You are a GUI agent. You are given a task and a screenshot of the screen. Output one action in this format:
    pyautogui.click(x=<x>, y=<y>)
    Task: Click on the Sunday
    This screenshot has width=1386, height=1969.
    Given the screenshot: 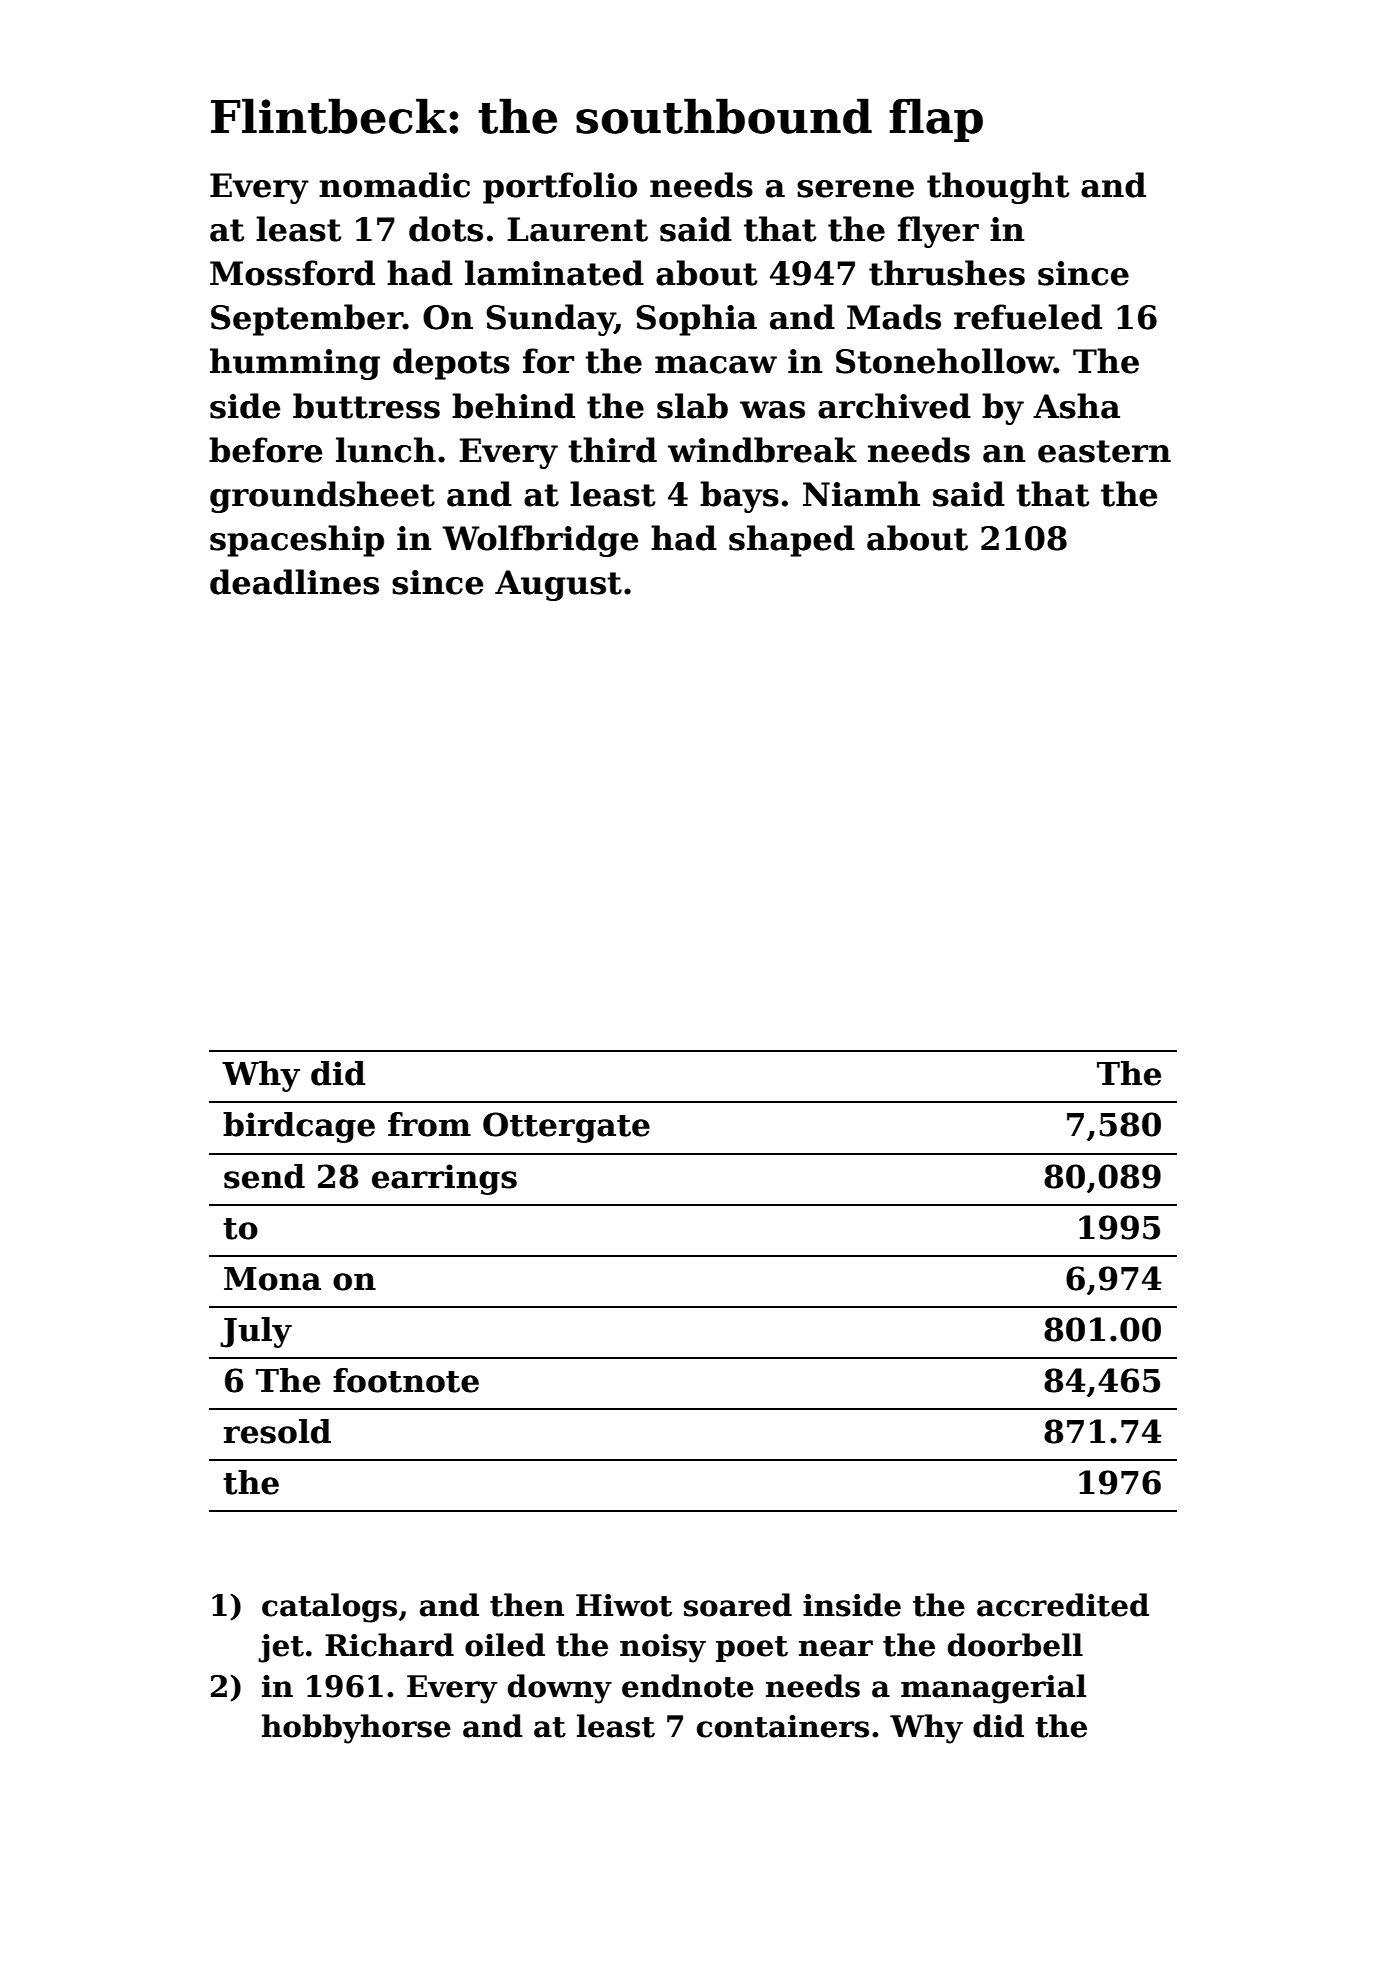 What is the action you would take?
    pyautogui.click(x=550, y=320)
